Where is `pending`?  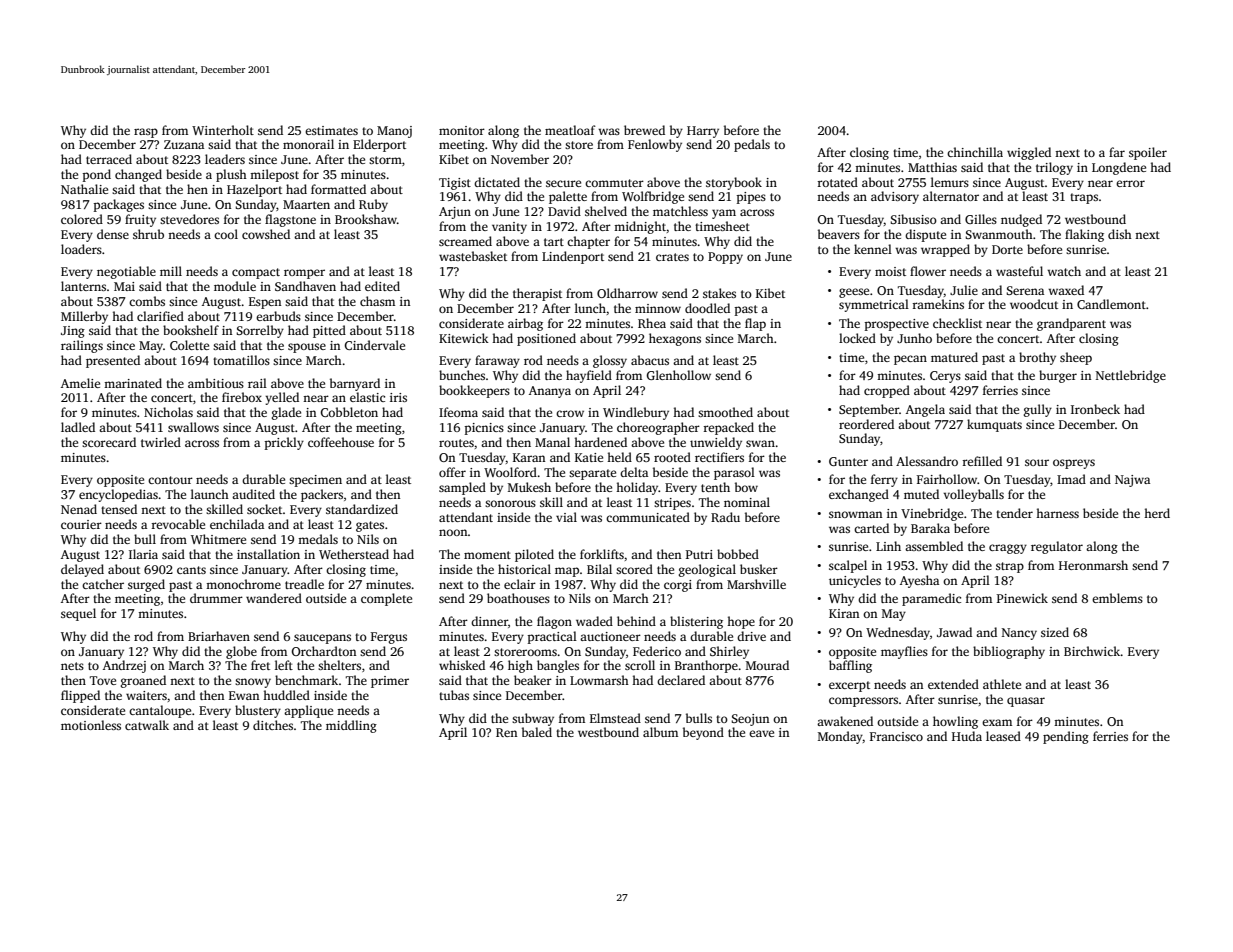 pending is located at coordinates (1066, 737).
